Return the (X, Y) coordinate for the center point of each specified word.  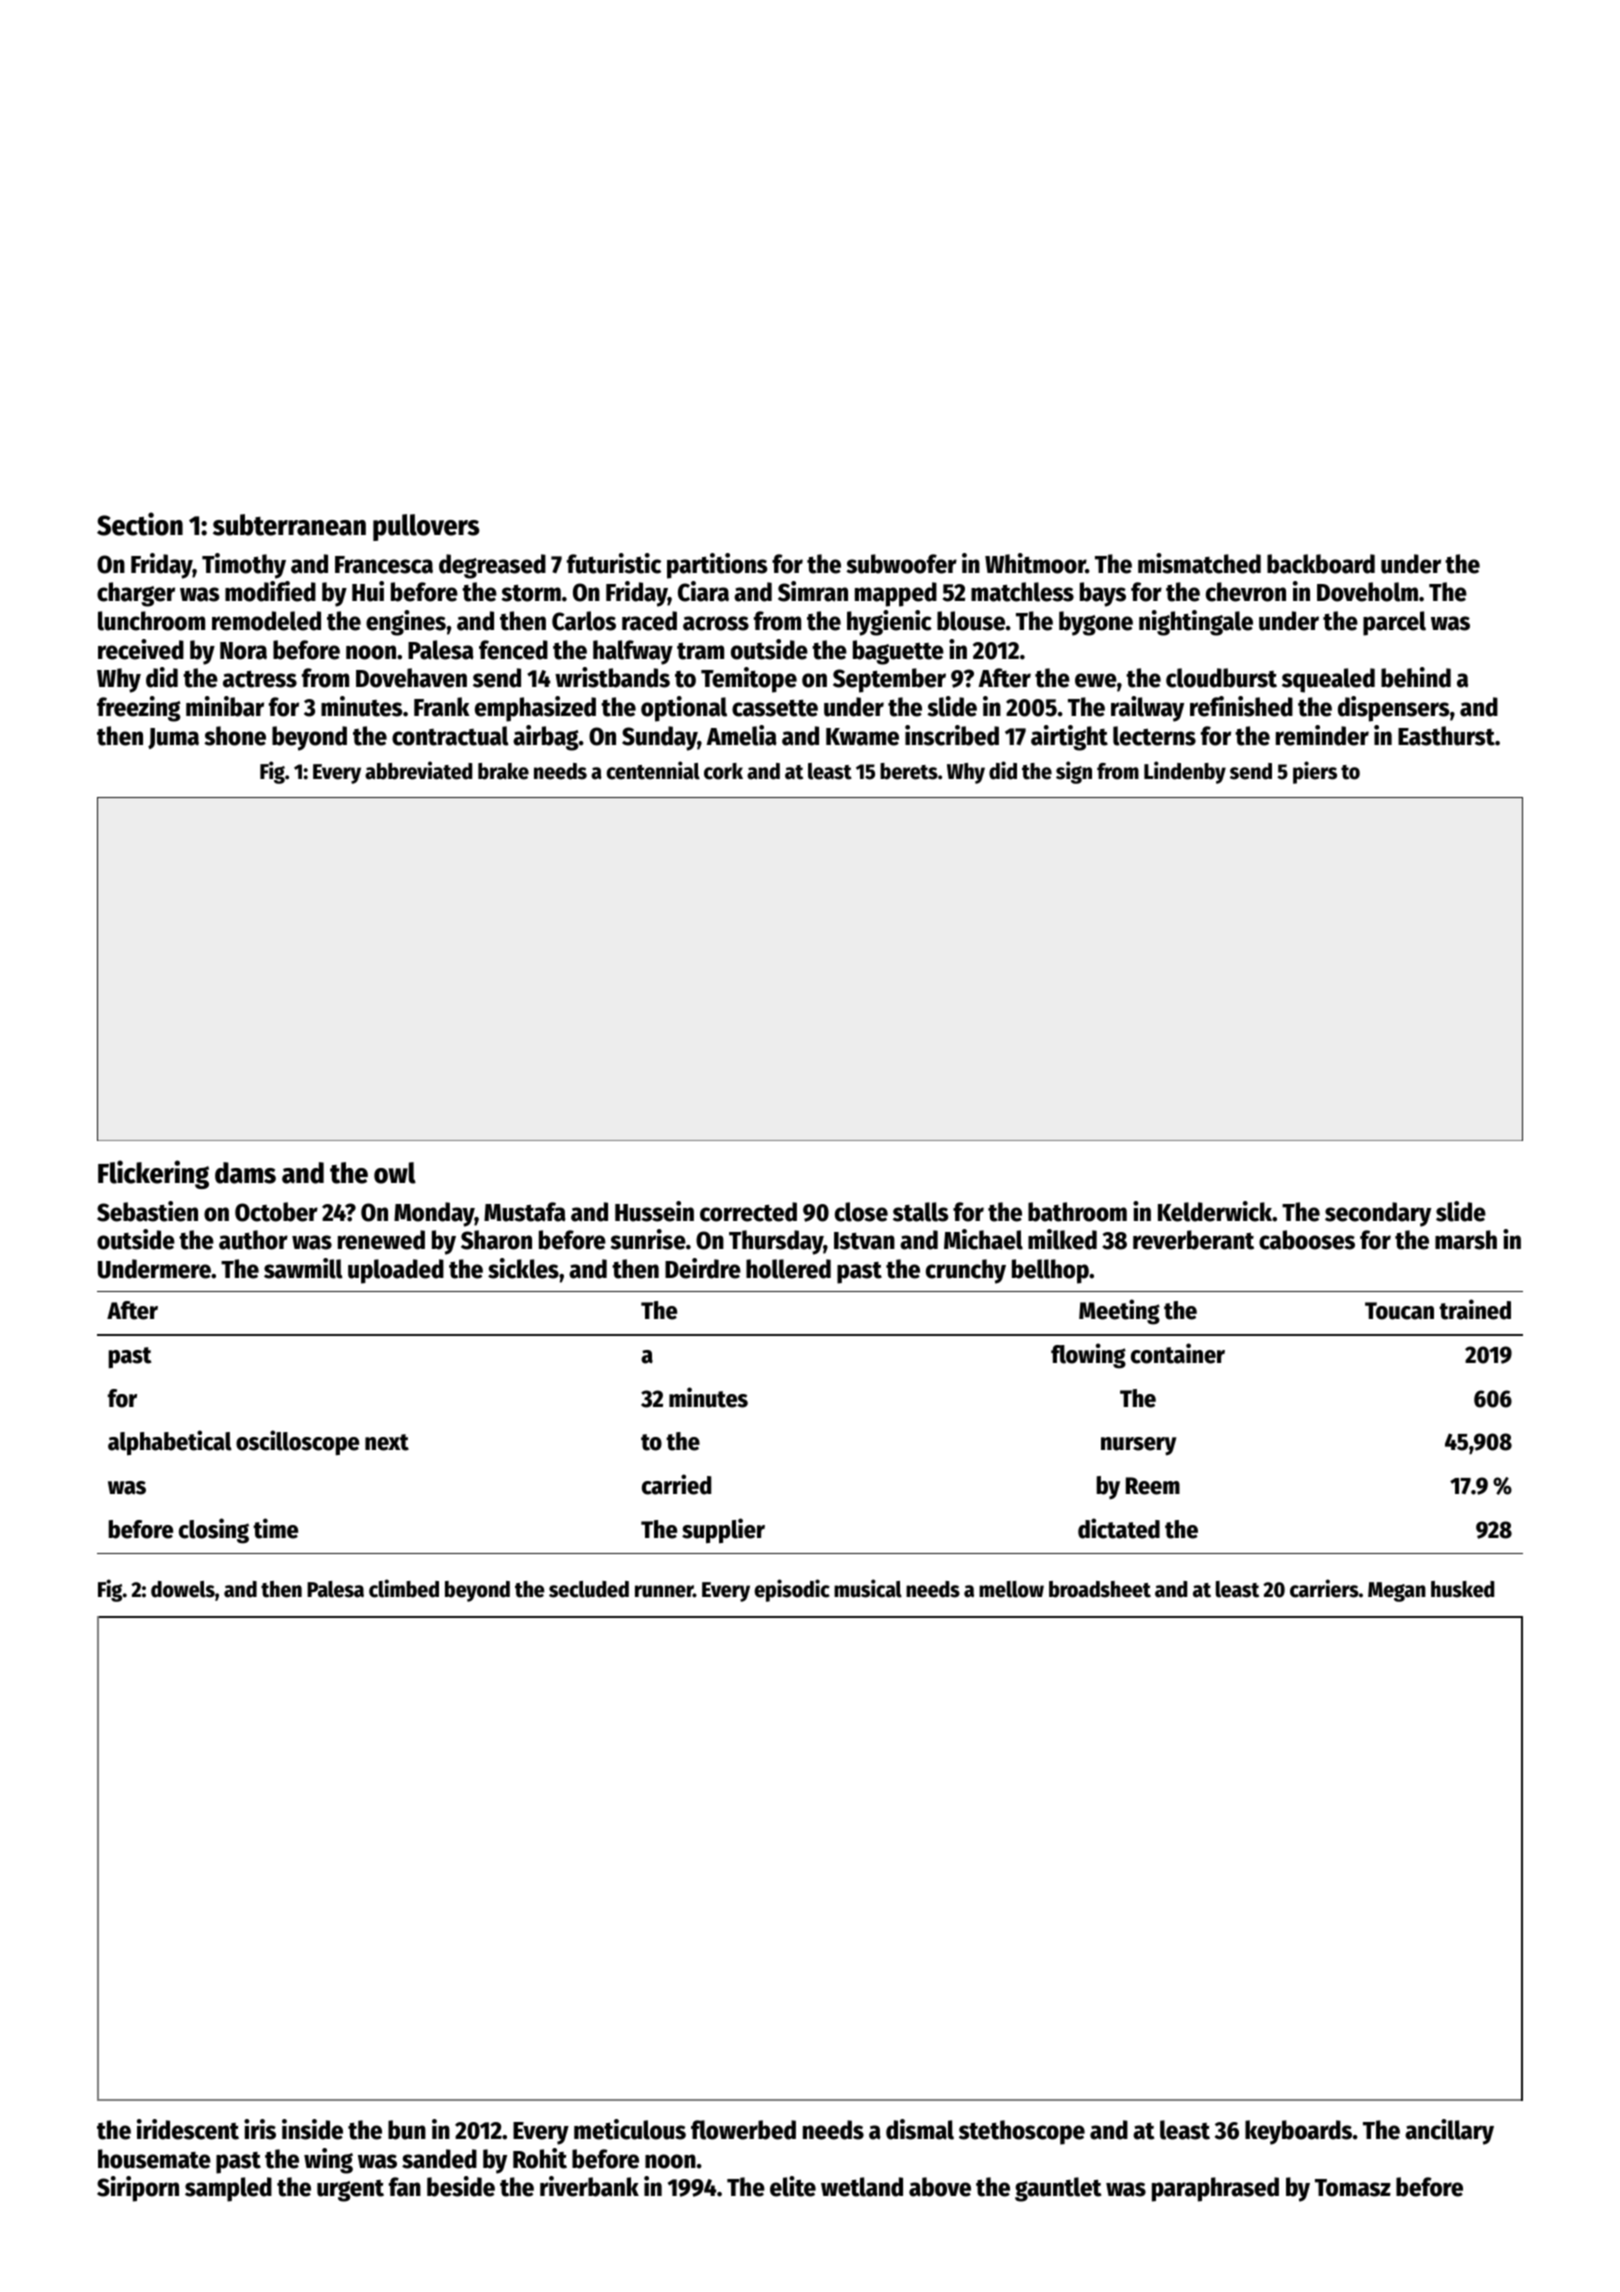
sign (1074, 772)
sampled (228, 2189)
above (940, 2187)
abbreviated (418, 770)
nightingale (1196, 623)
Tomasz (1353, 2188)
